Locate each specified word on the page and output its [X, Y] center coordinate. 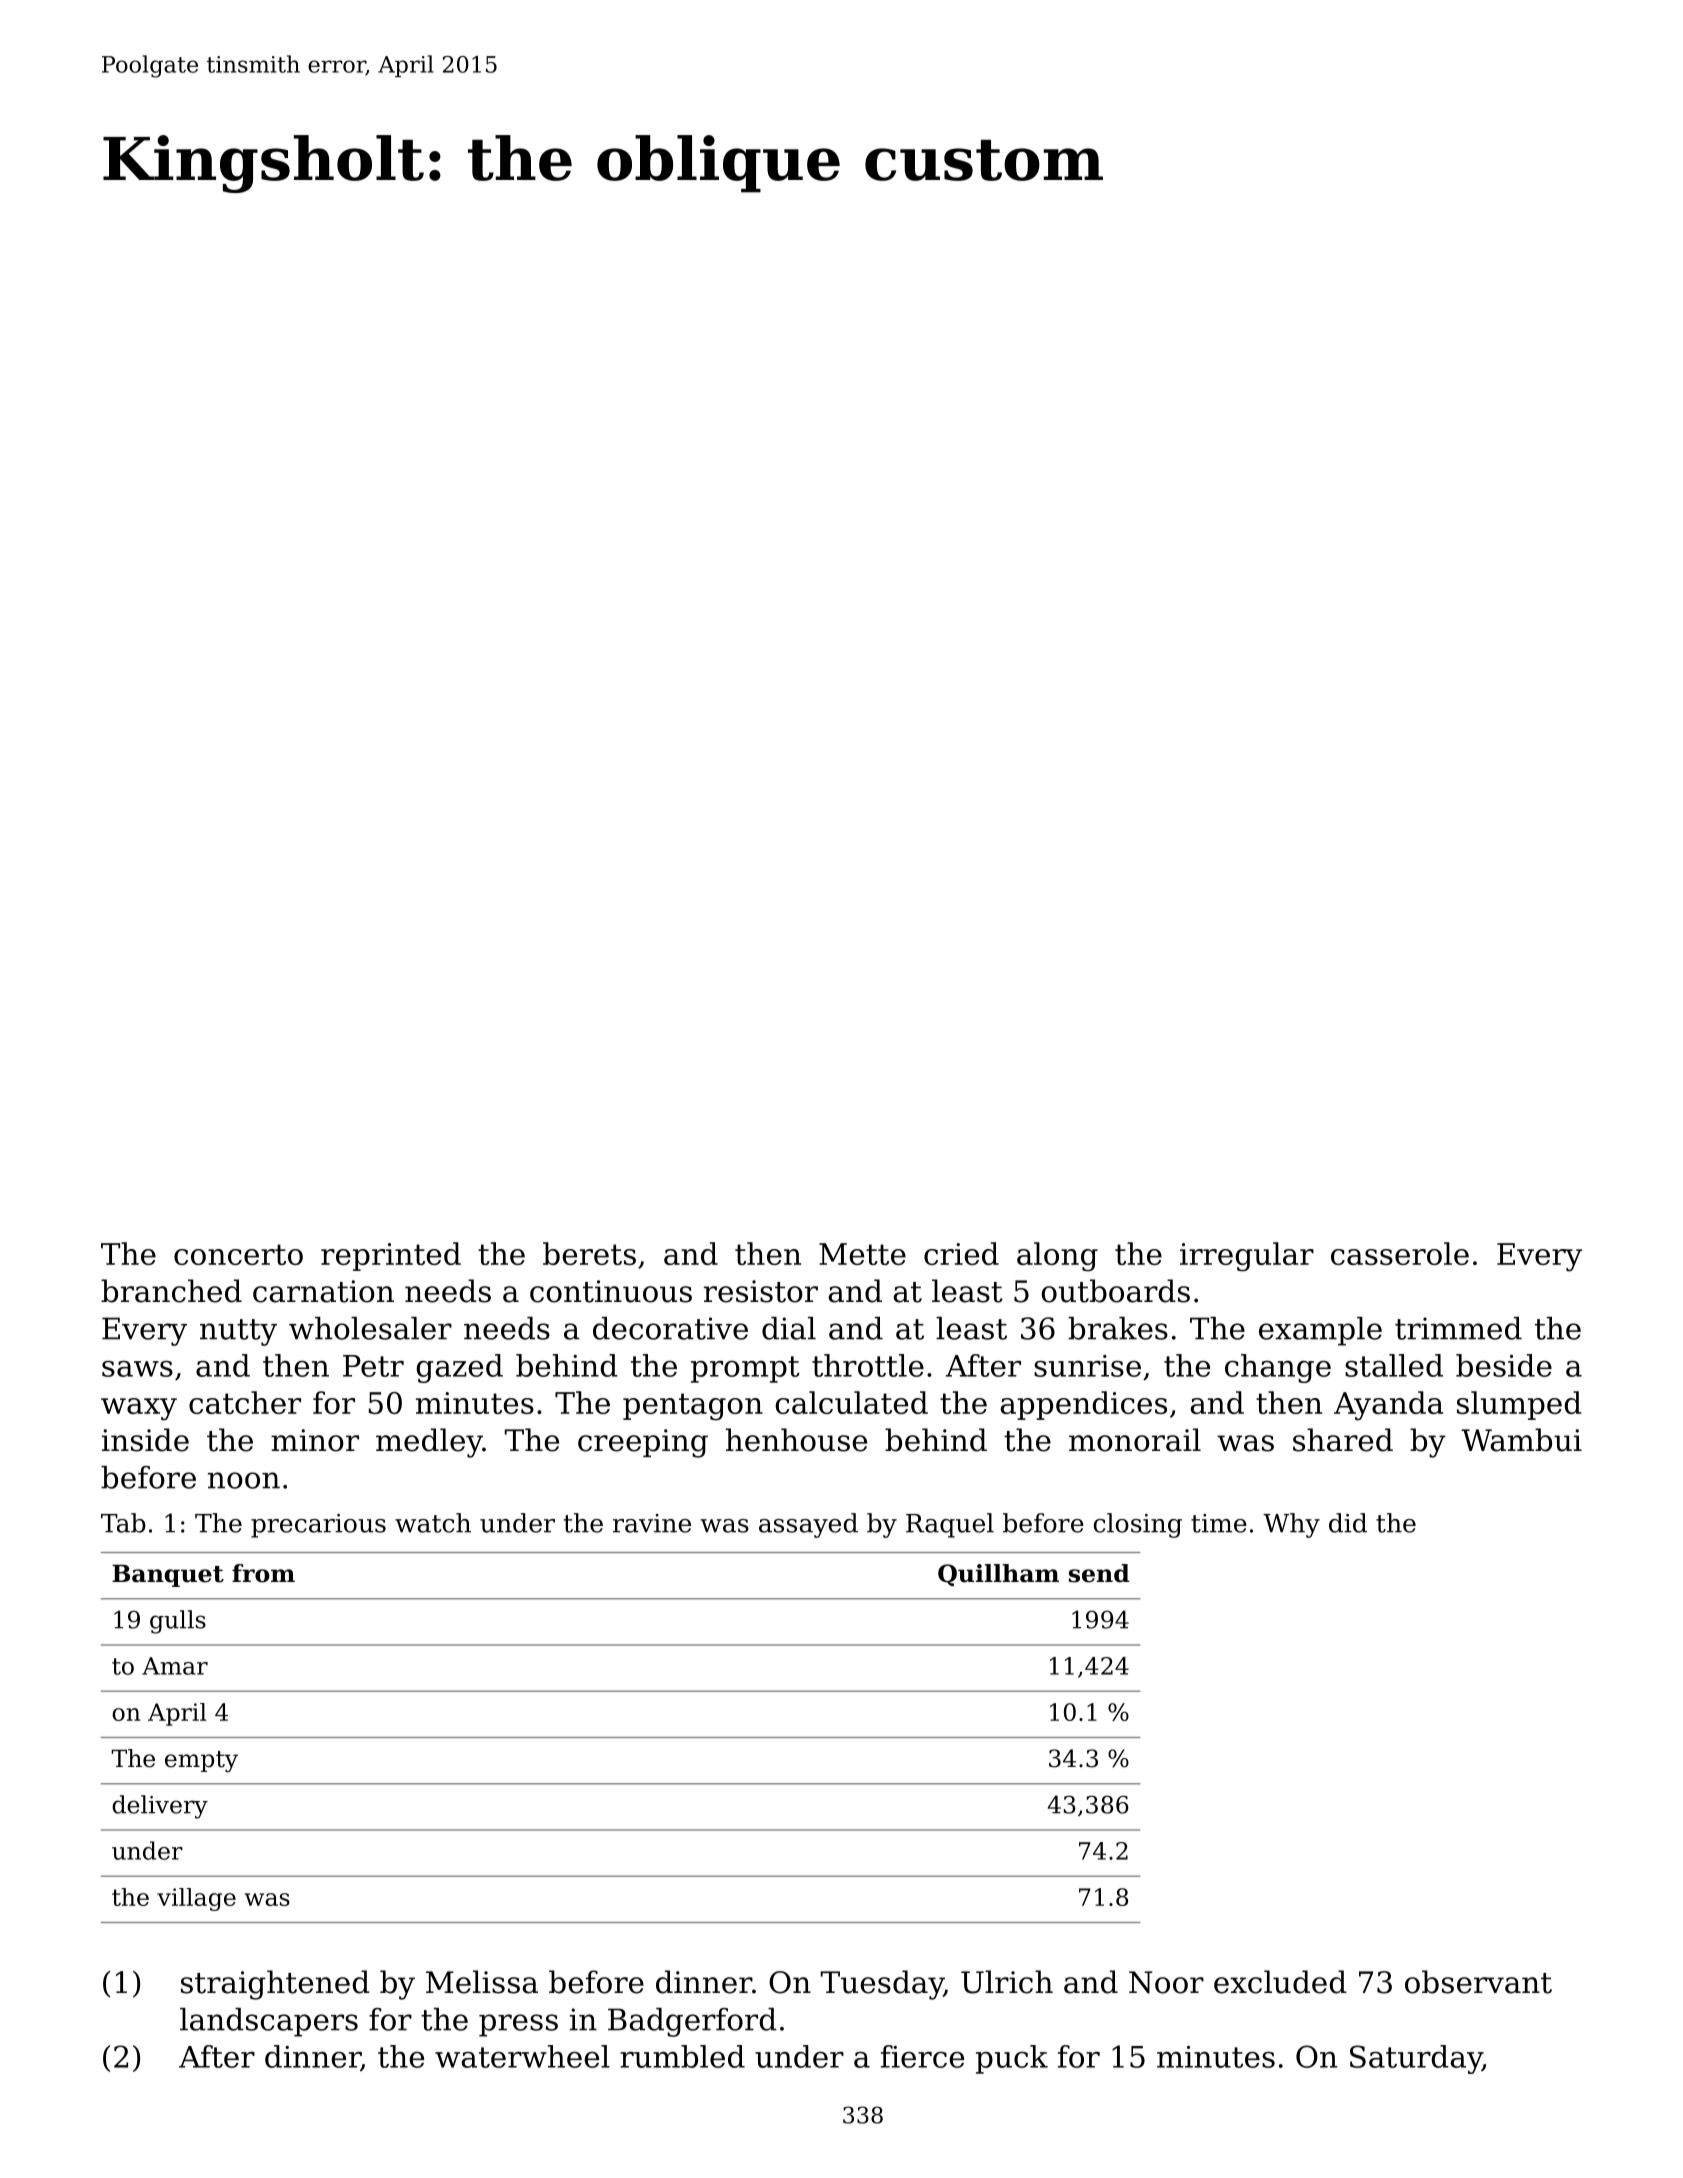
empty [201, 1761]
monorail [1135, 1440]
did [1348, 1523]
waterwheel [522, 2056]
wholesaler [370, 1328]
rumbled [682, 2056]
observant [1478, 1982]
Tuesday [882, 1985]
